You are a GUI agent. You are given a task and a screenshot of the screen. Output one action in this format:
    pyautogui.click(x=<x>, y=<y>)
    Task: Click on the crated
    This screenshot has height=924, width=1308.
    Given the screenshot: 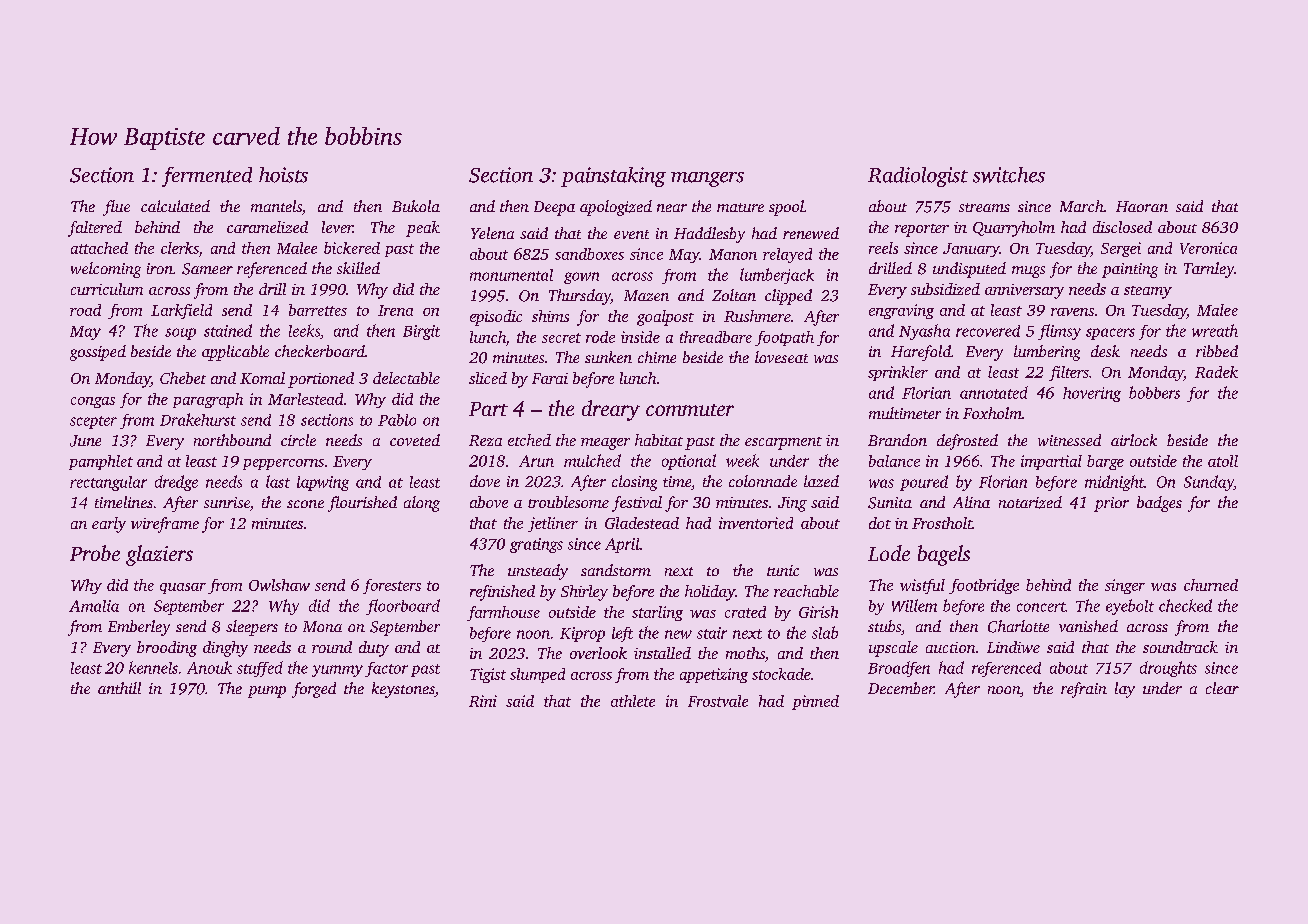 What is the action you would take?
    pyautogui.click(x=745, y=612)
